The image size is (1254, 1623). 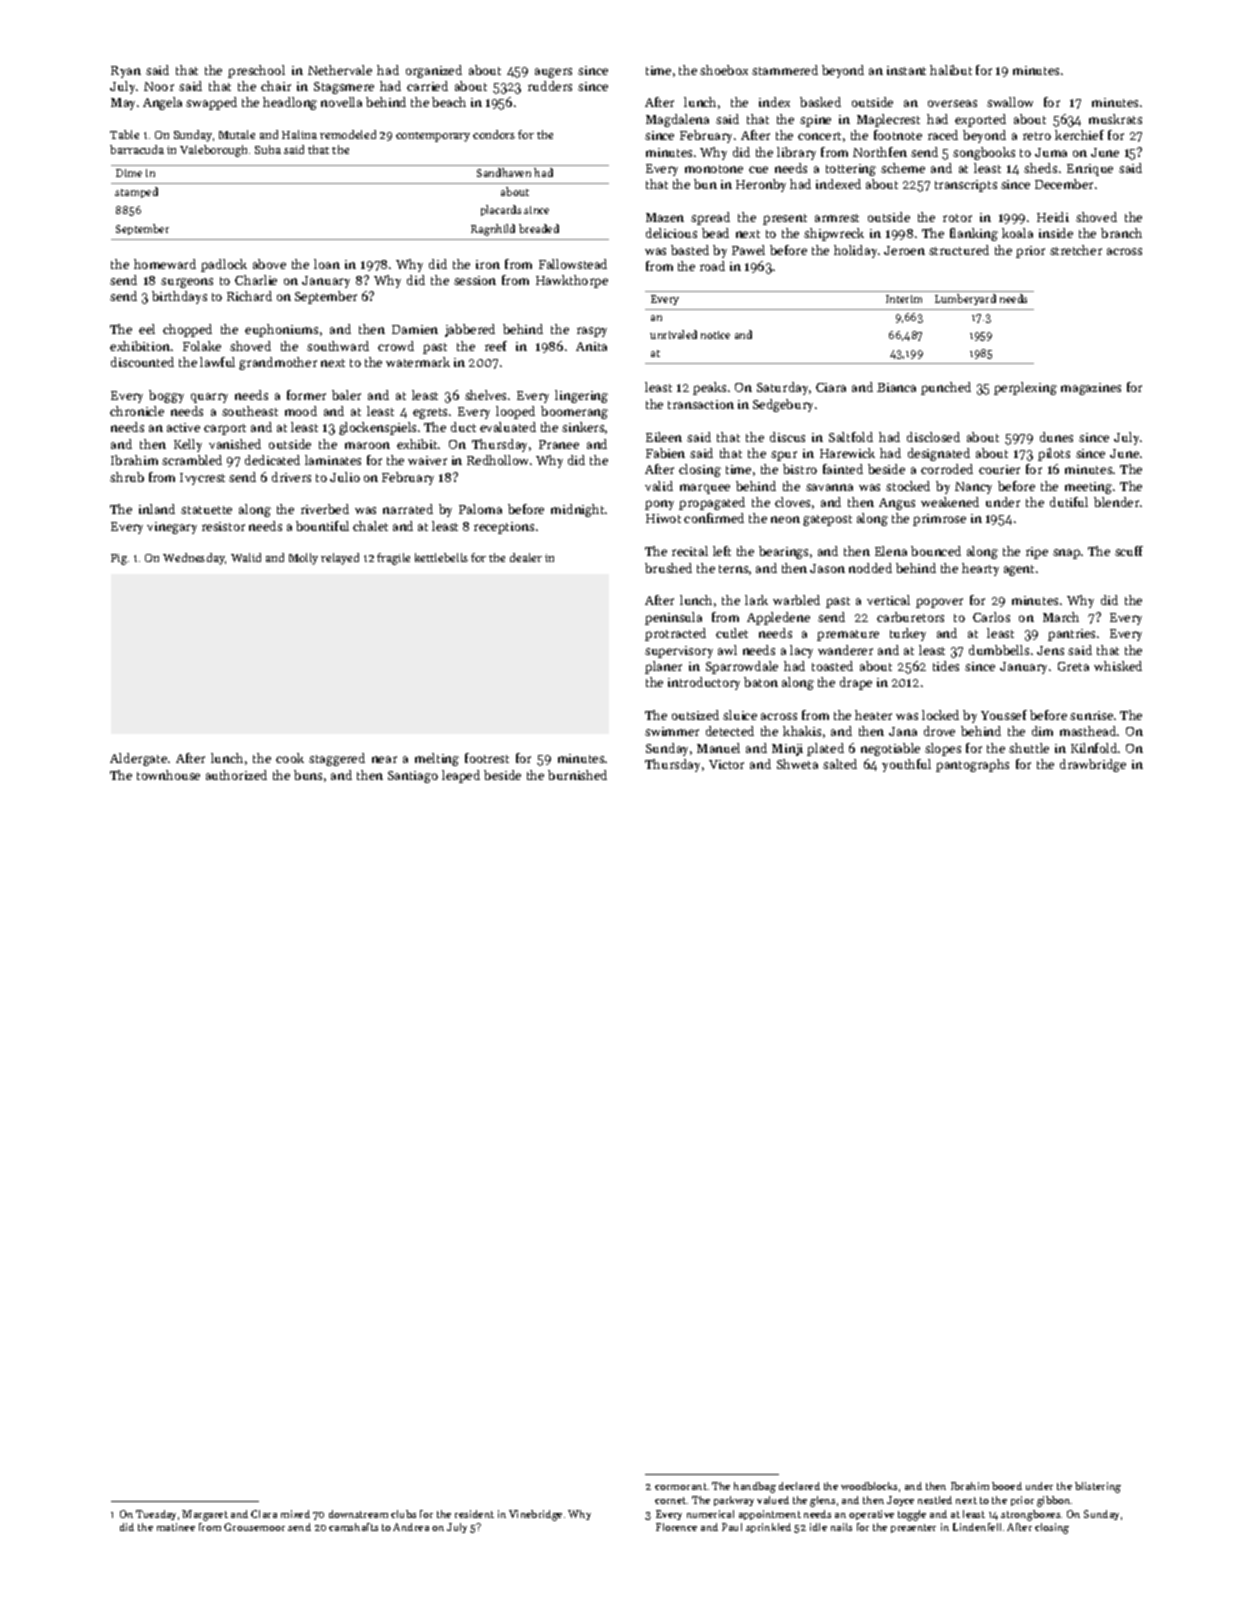 What do you see at coordinates (1115, 119) in the screenshot?
I see `muskrats` at bounding box center [1115, 119].
